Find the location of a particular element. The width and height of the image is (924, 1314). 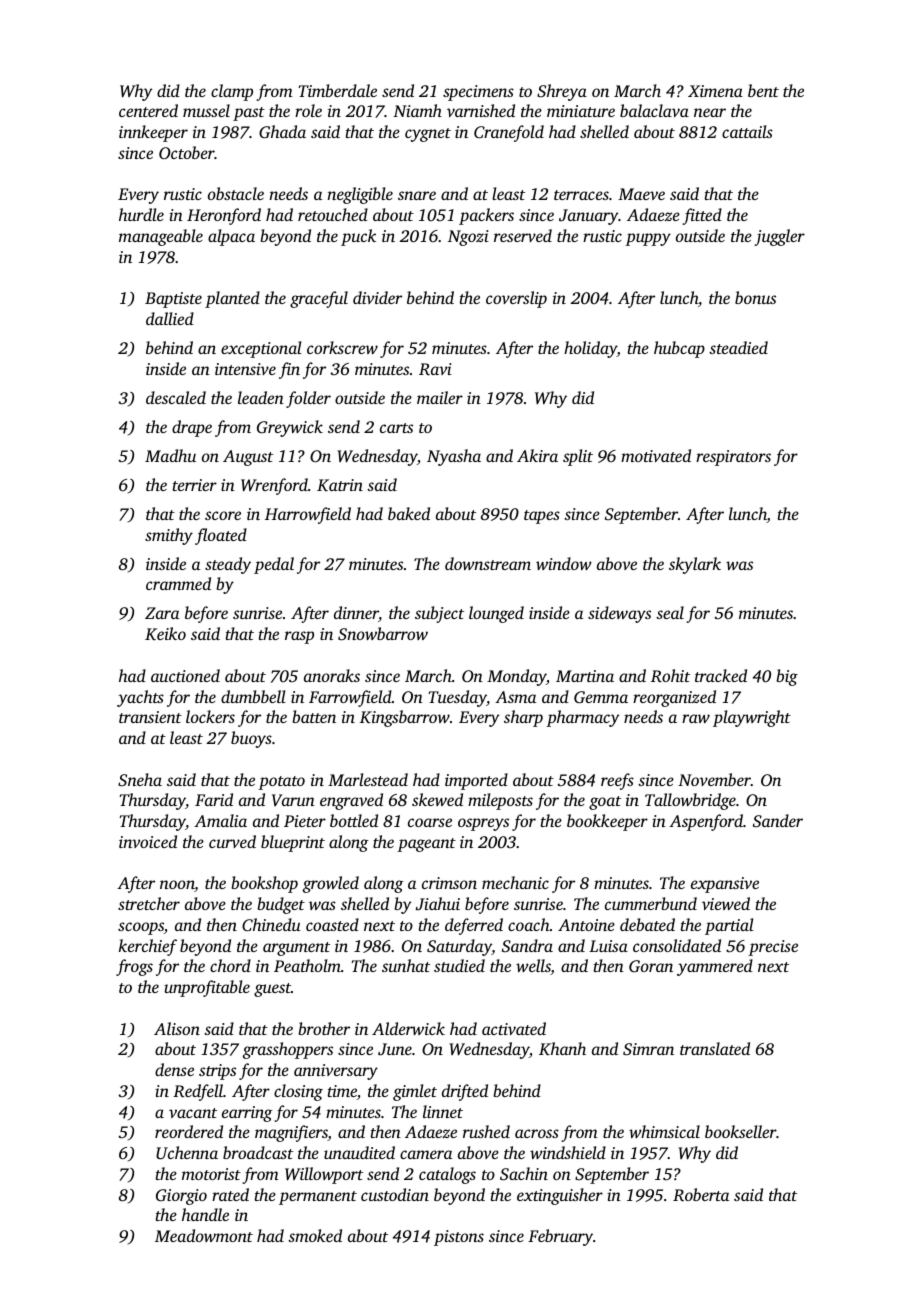

divider is located at coordinates (377, 297).
